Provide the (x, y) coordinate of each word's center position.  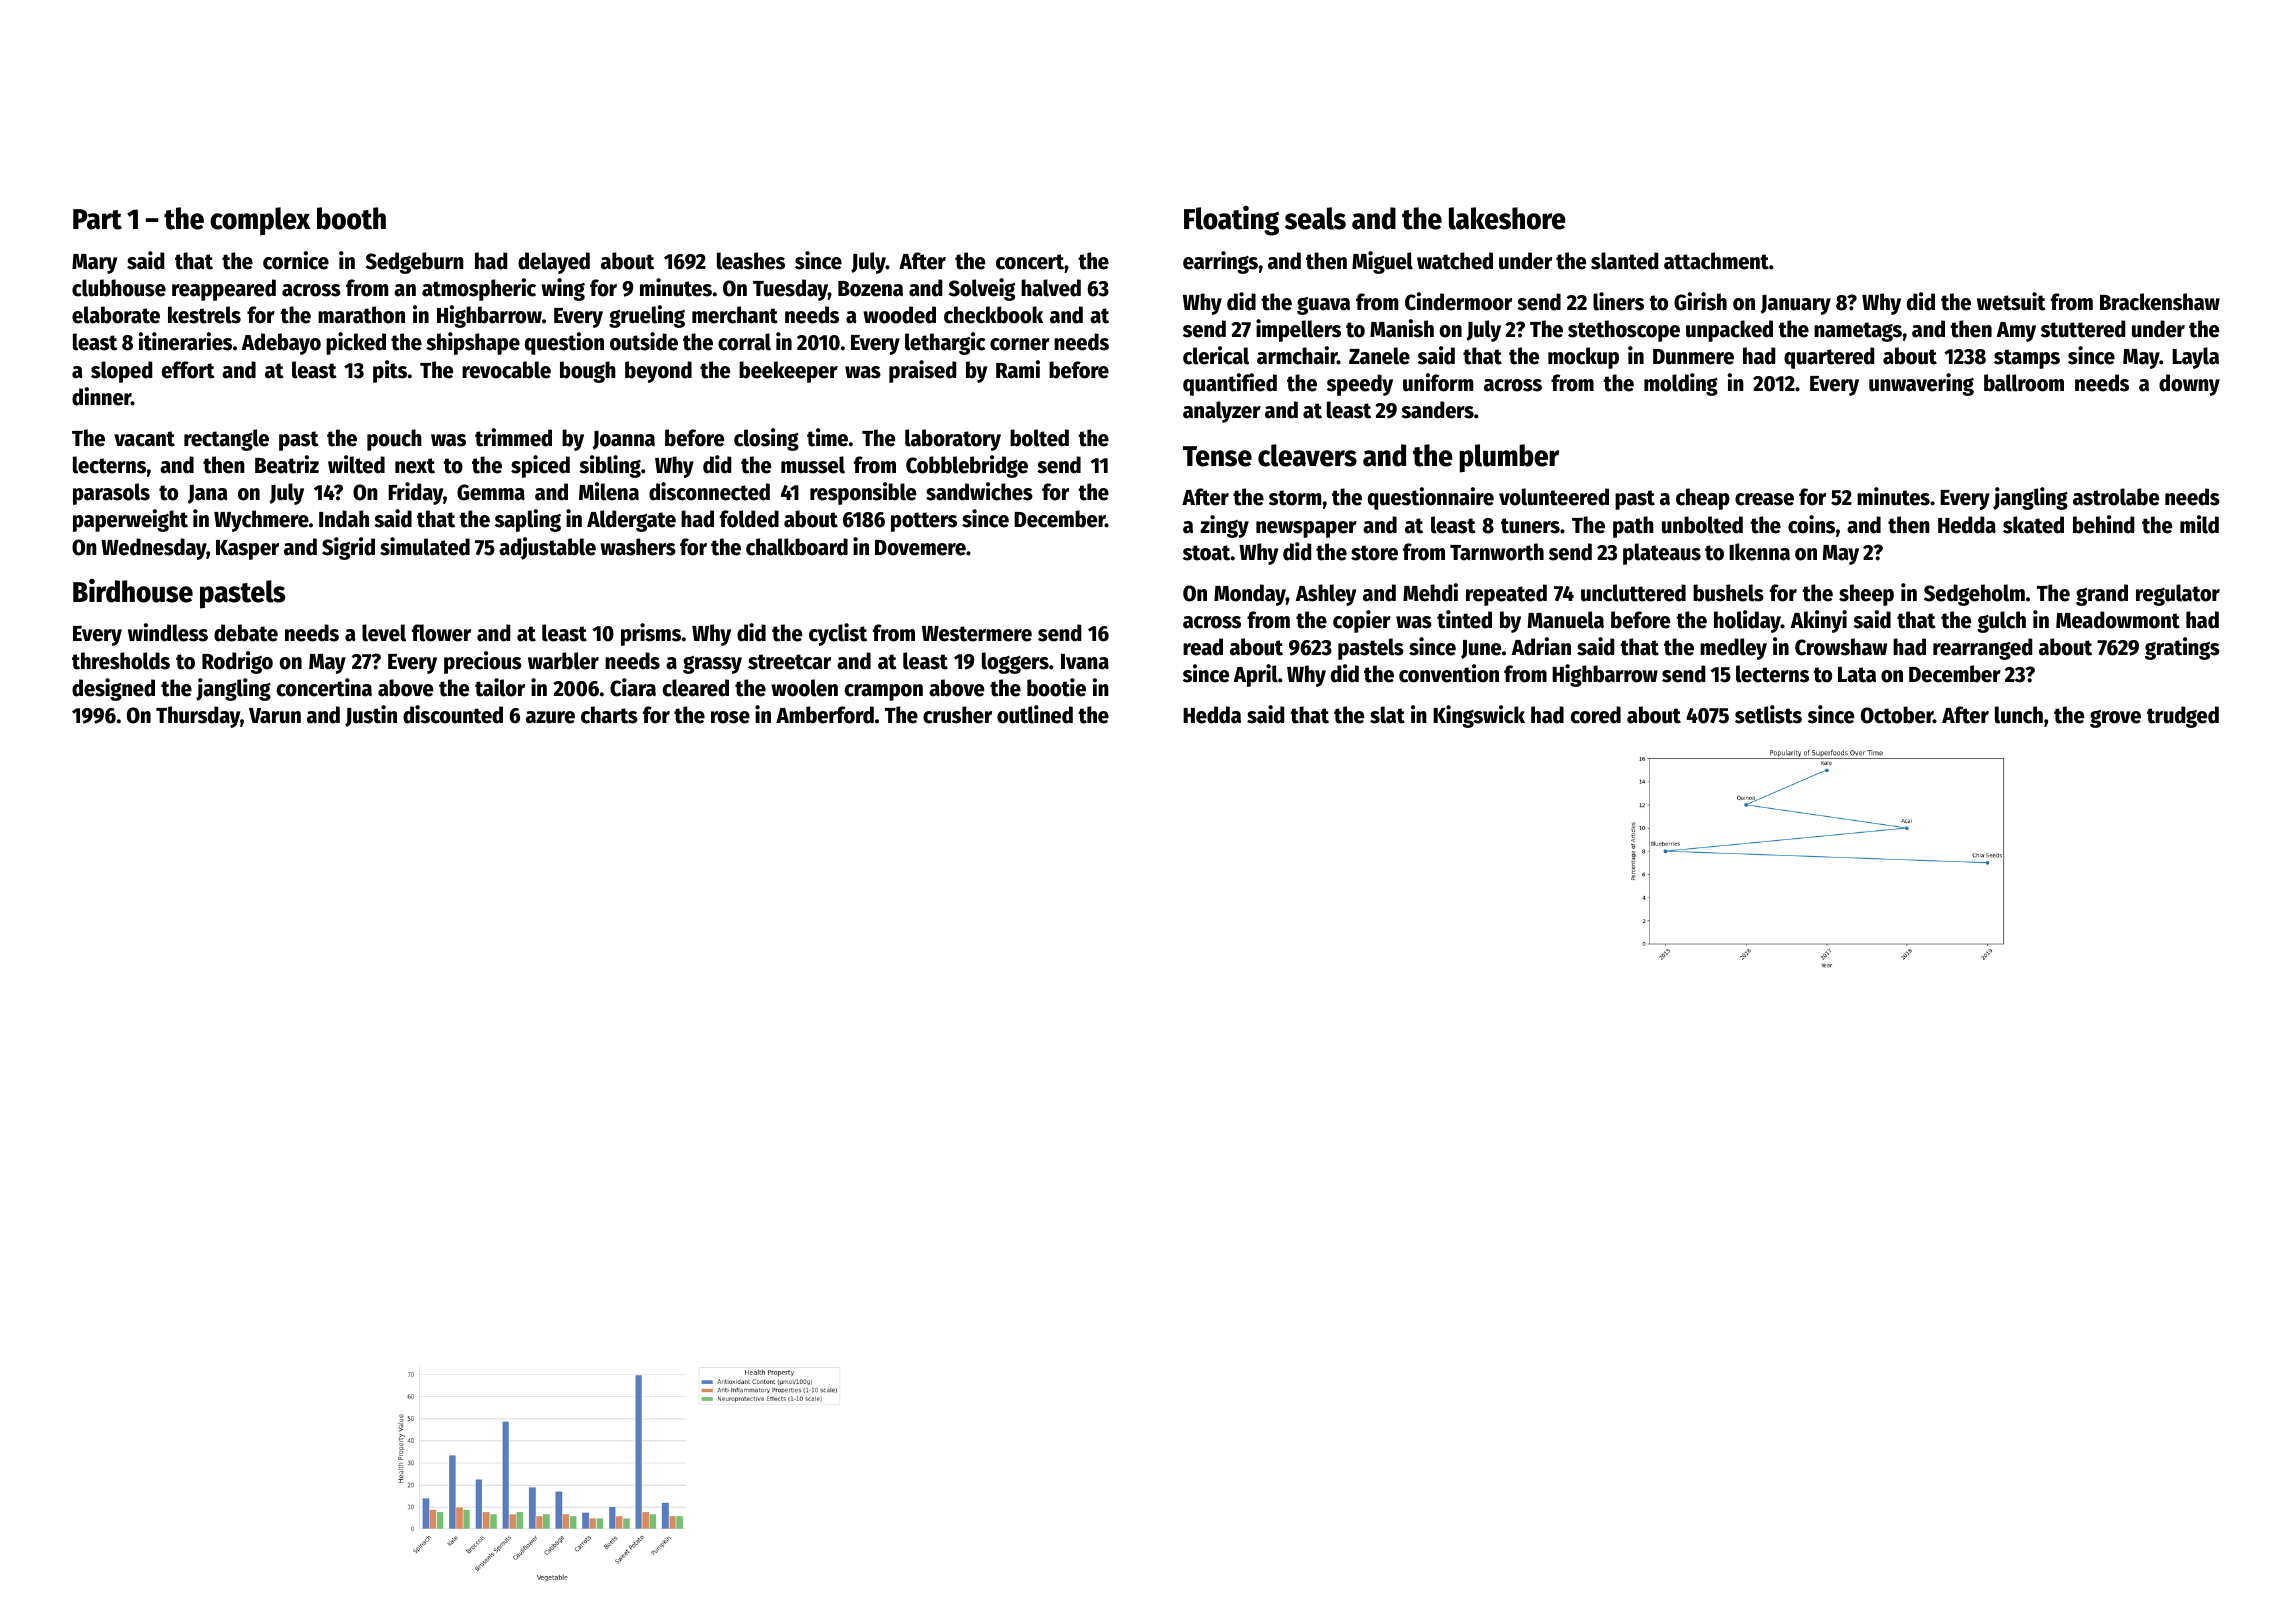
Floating (1231, 221)
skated (2033, 525)
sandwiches (979, 491)
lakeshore (1507, 218)
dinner (101, 396)
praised (922, 371)
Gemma (491, 492)
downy (2189, 385)
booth (351, 218)
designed (113, 689)
